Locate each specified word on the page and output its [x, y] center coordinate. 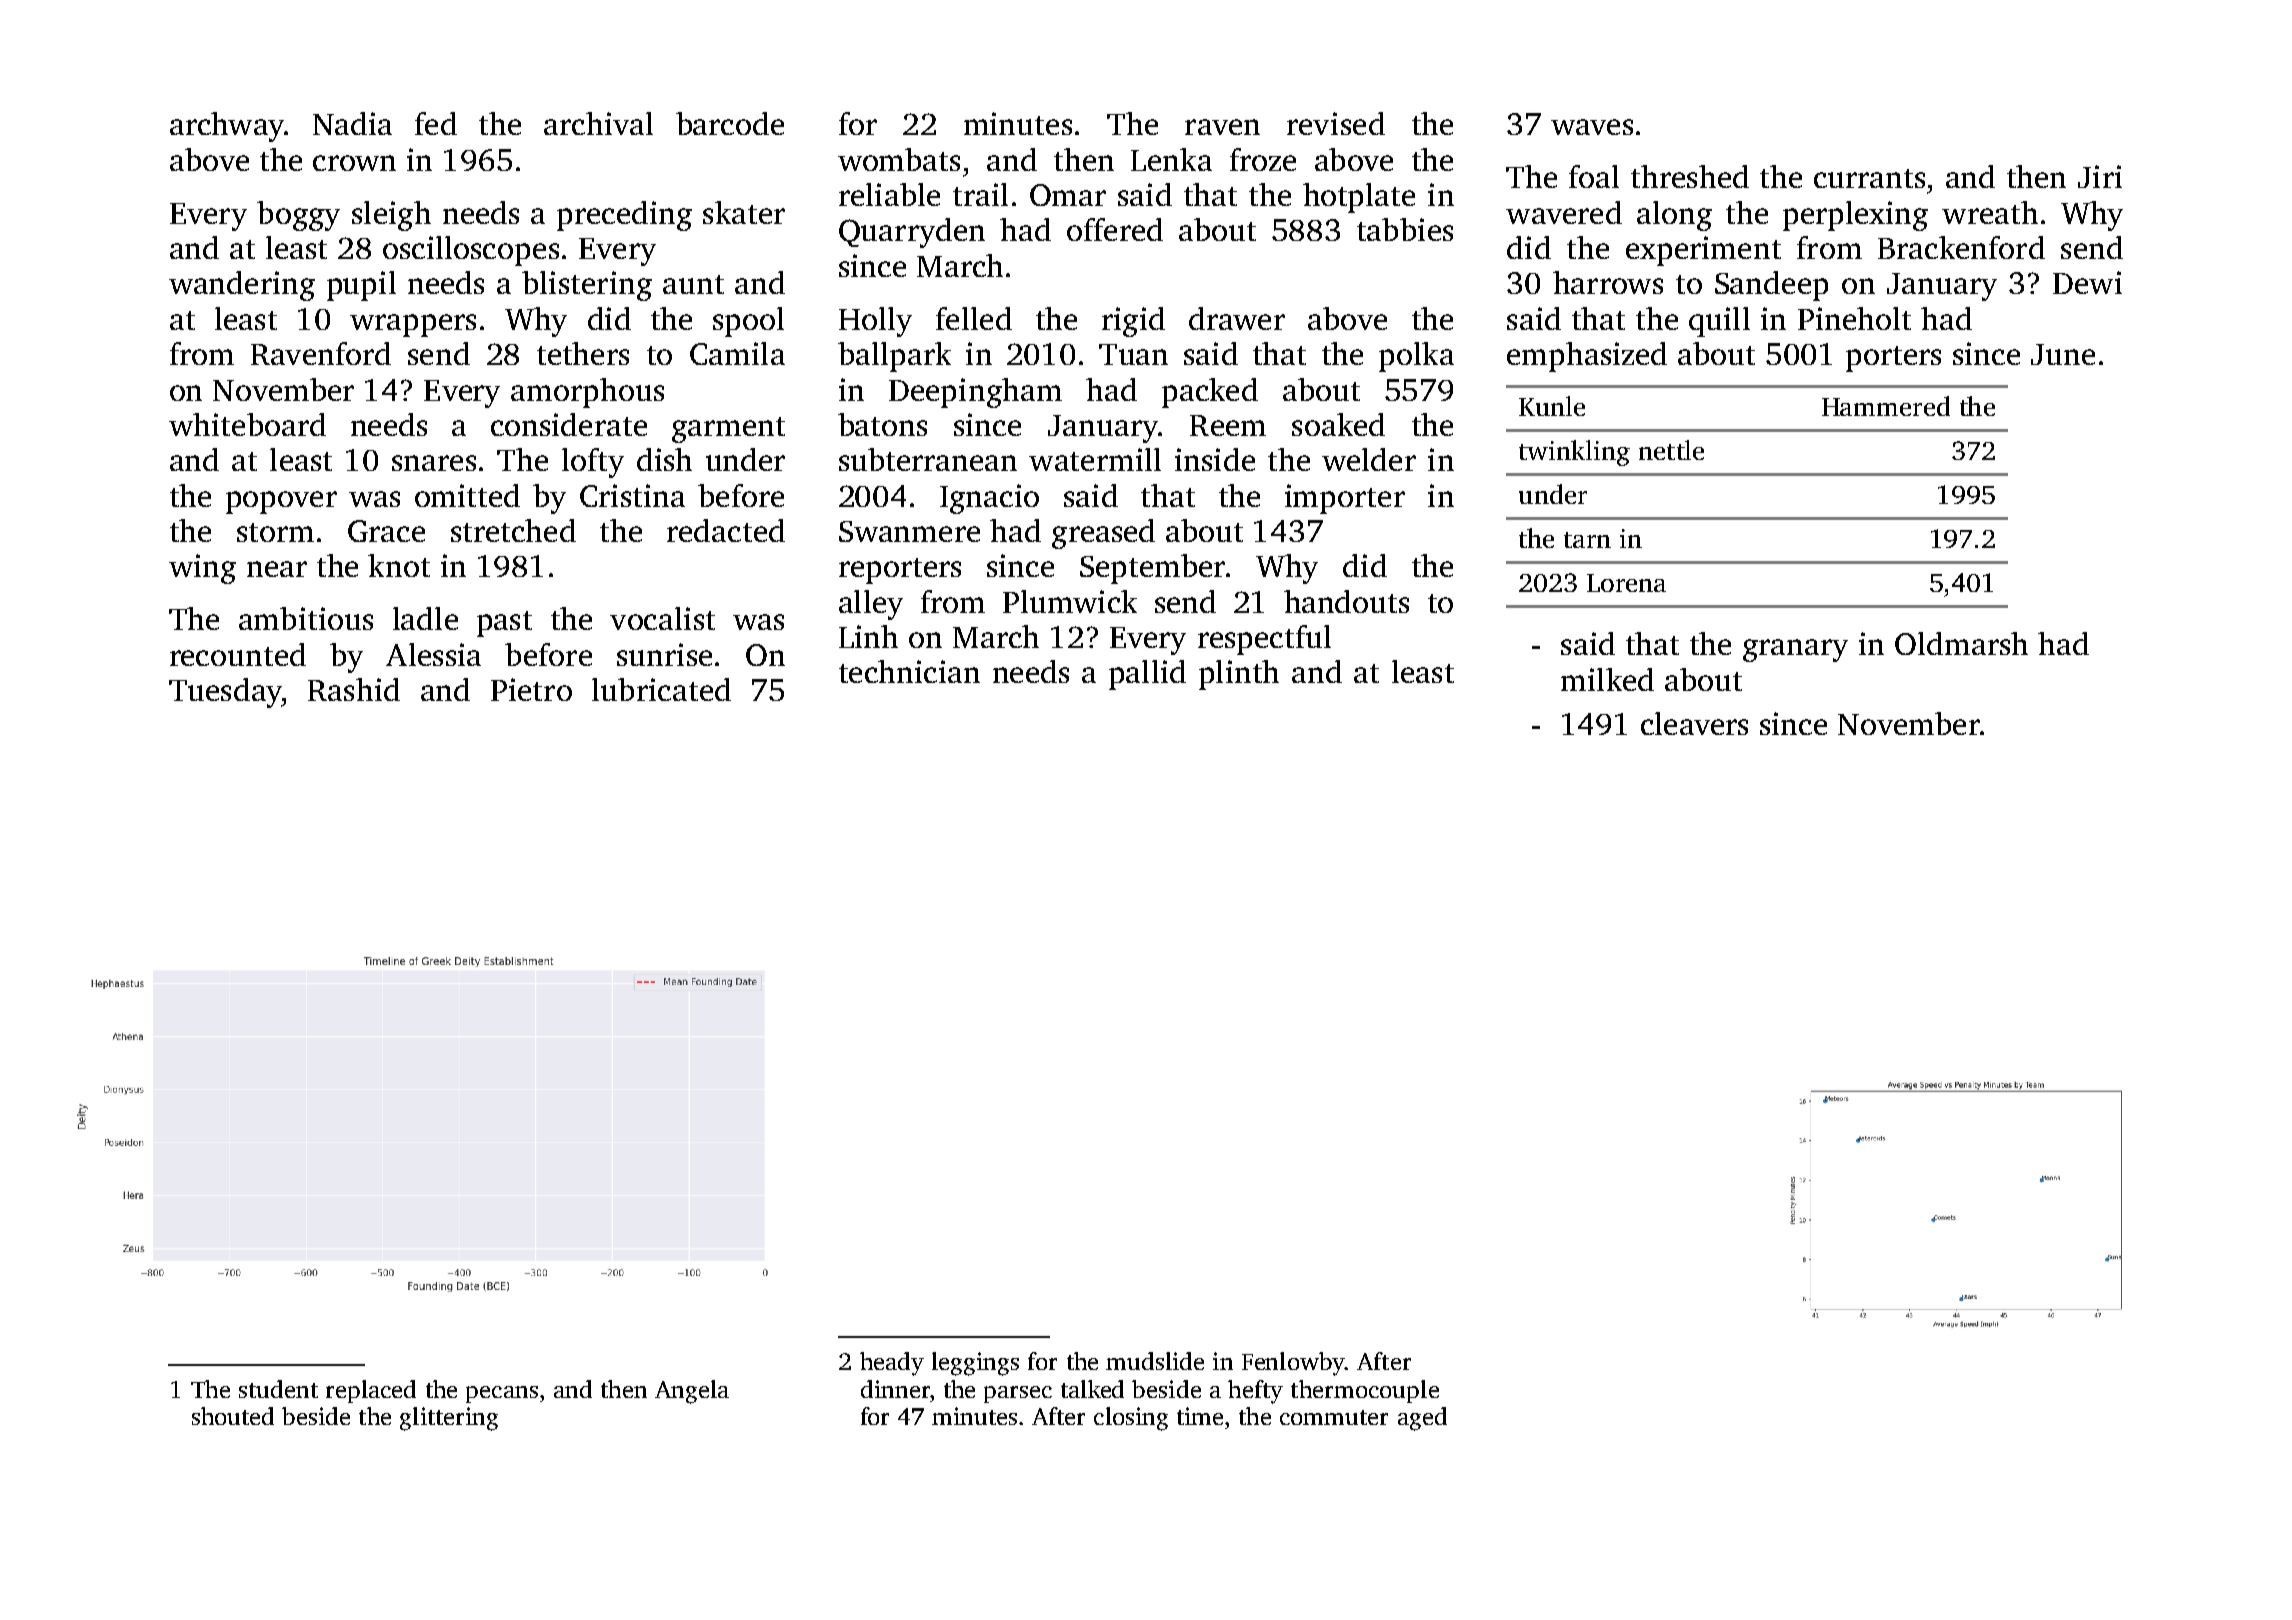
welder [1369, 459]
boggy [298, 216]
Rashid [354, 689]
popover [281, 502]
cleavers [1694, 723]
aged [1422, 1419]
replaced [371, 1391]
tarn [1587, 540]
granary [1795, 650]
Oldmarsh [1961, 643]
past [504, 624]
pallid [1147, 675]
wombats [899, 159]
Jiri [2100, 176]
